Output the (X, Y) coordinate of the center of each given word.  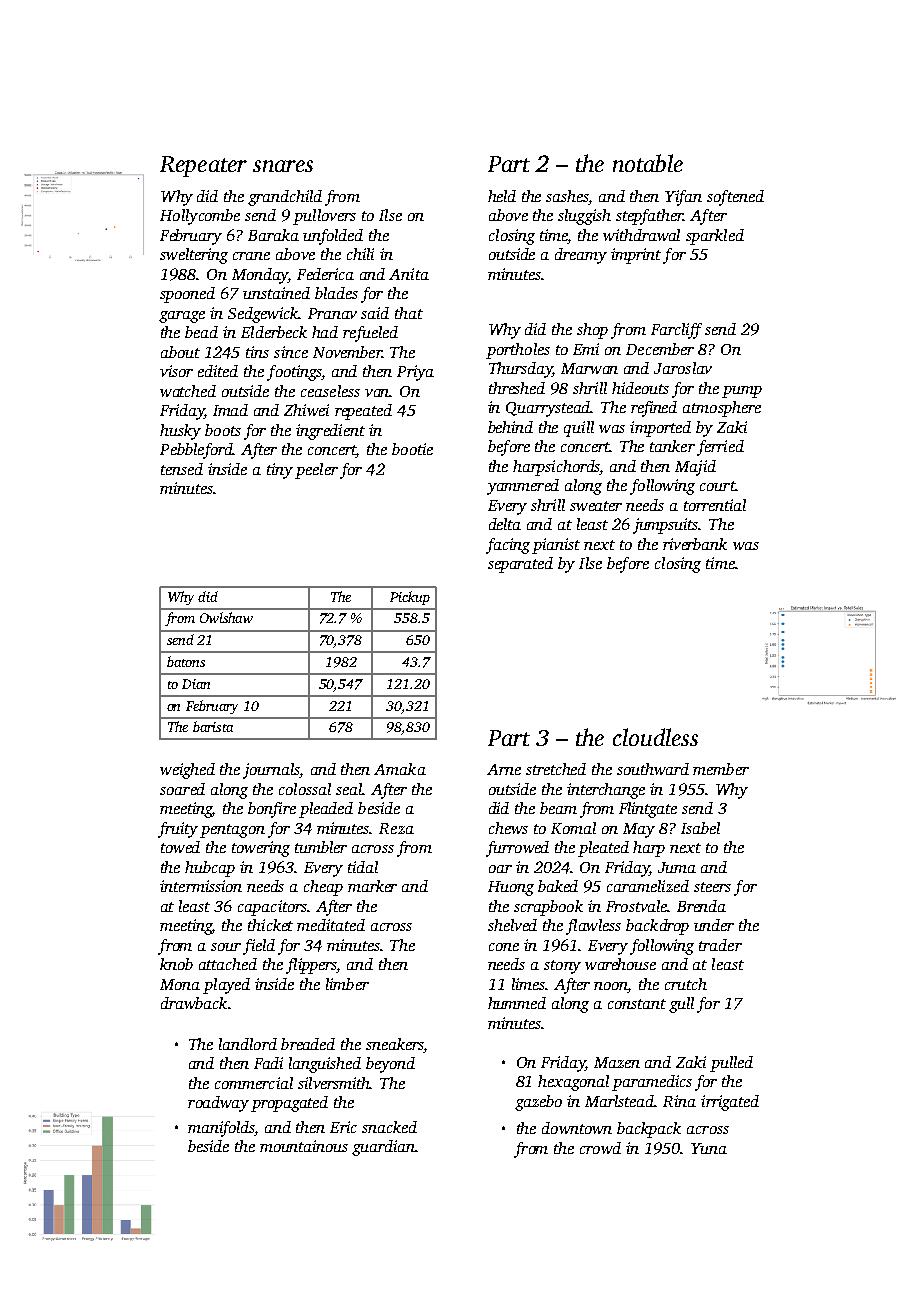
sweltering (194, 256)
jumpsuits (666, 526)
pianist (556, 546)
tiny (280, 471)
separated (520, 565)
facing (508, 546)
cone (504, 947)
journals (271, 771)
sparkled (715, 237)
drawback (194, 1003)
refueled (370, 334)
